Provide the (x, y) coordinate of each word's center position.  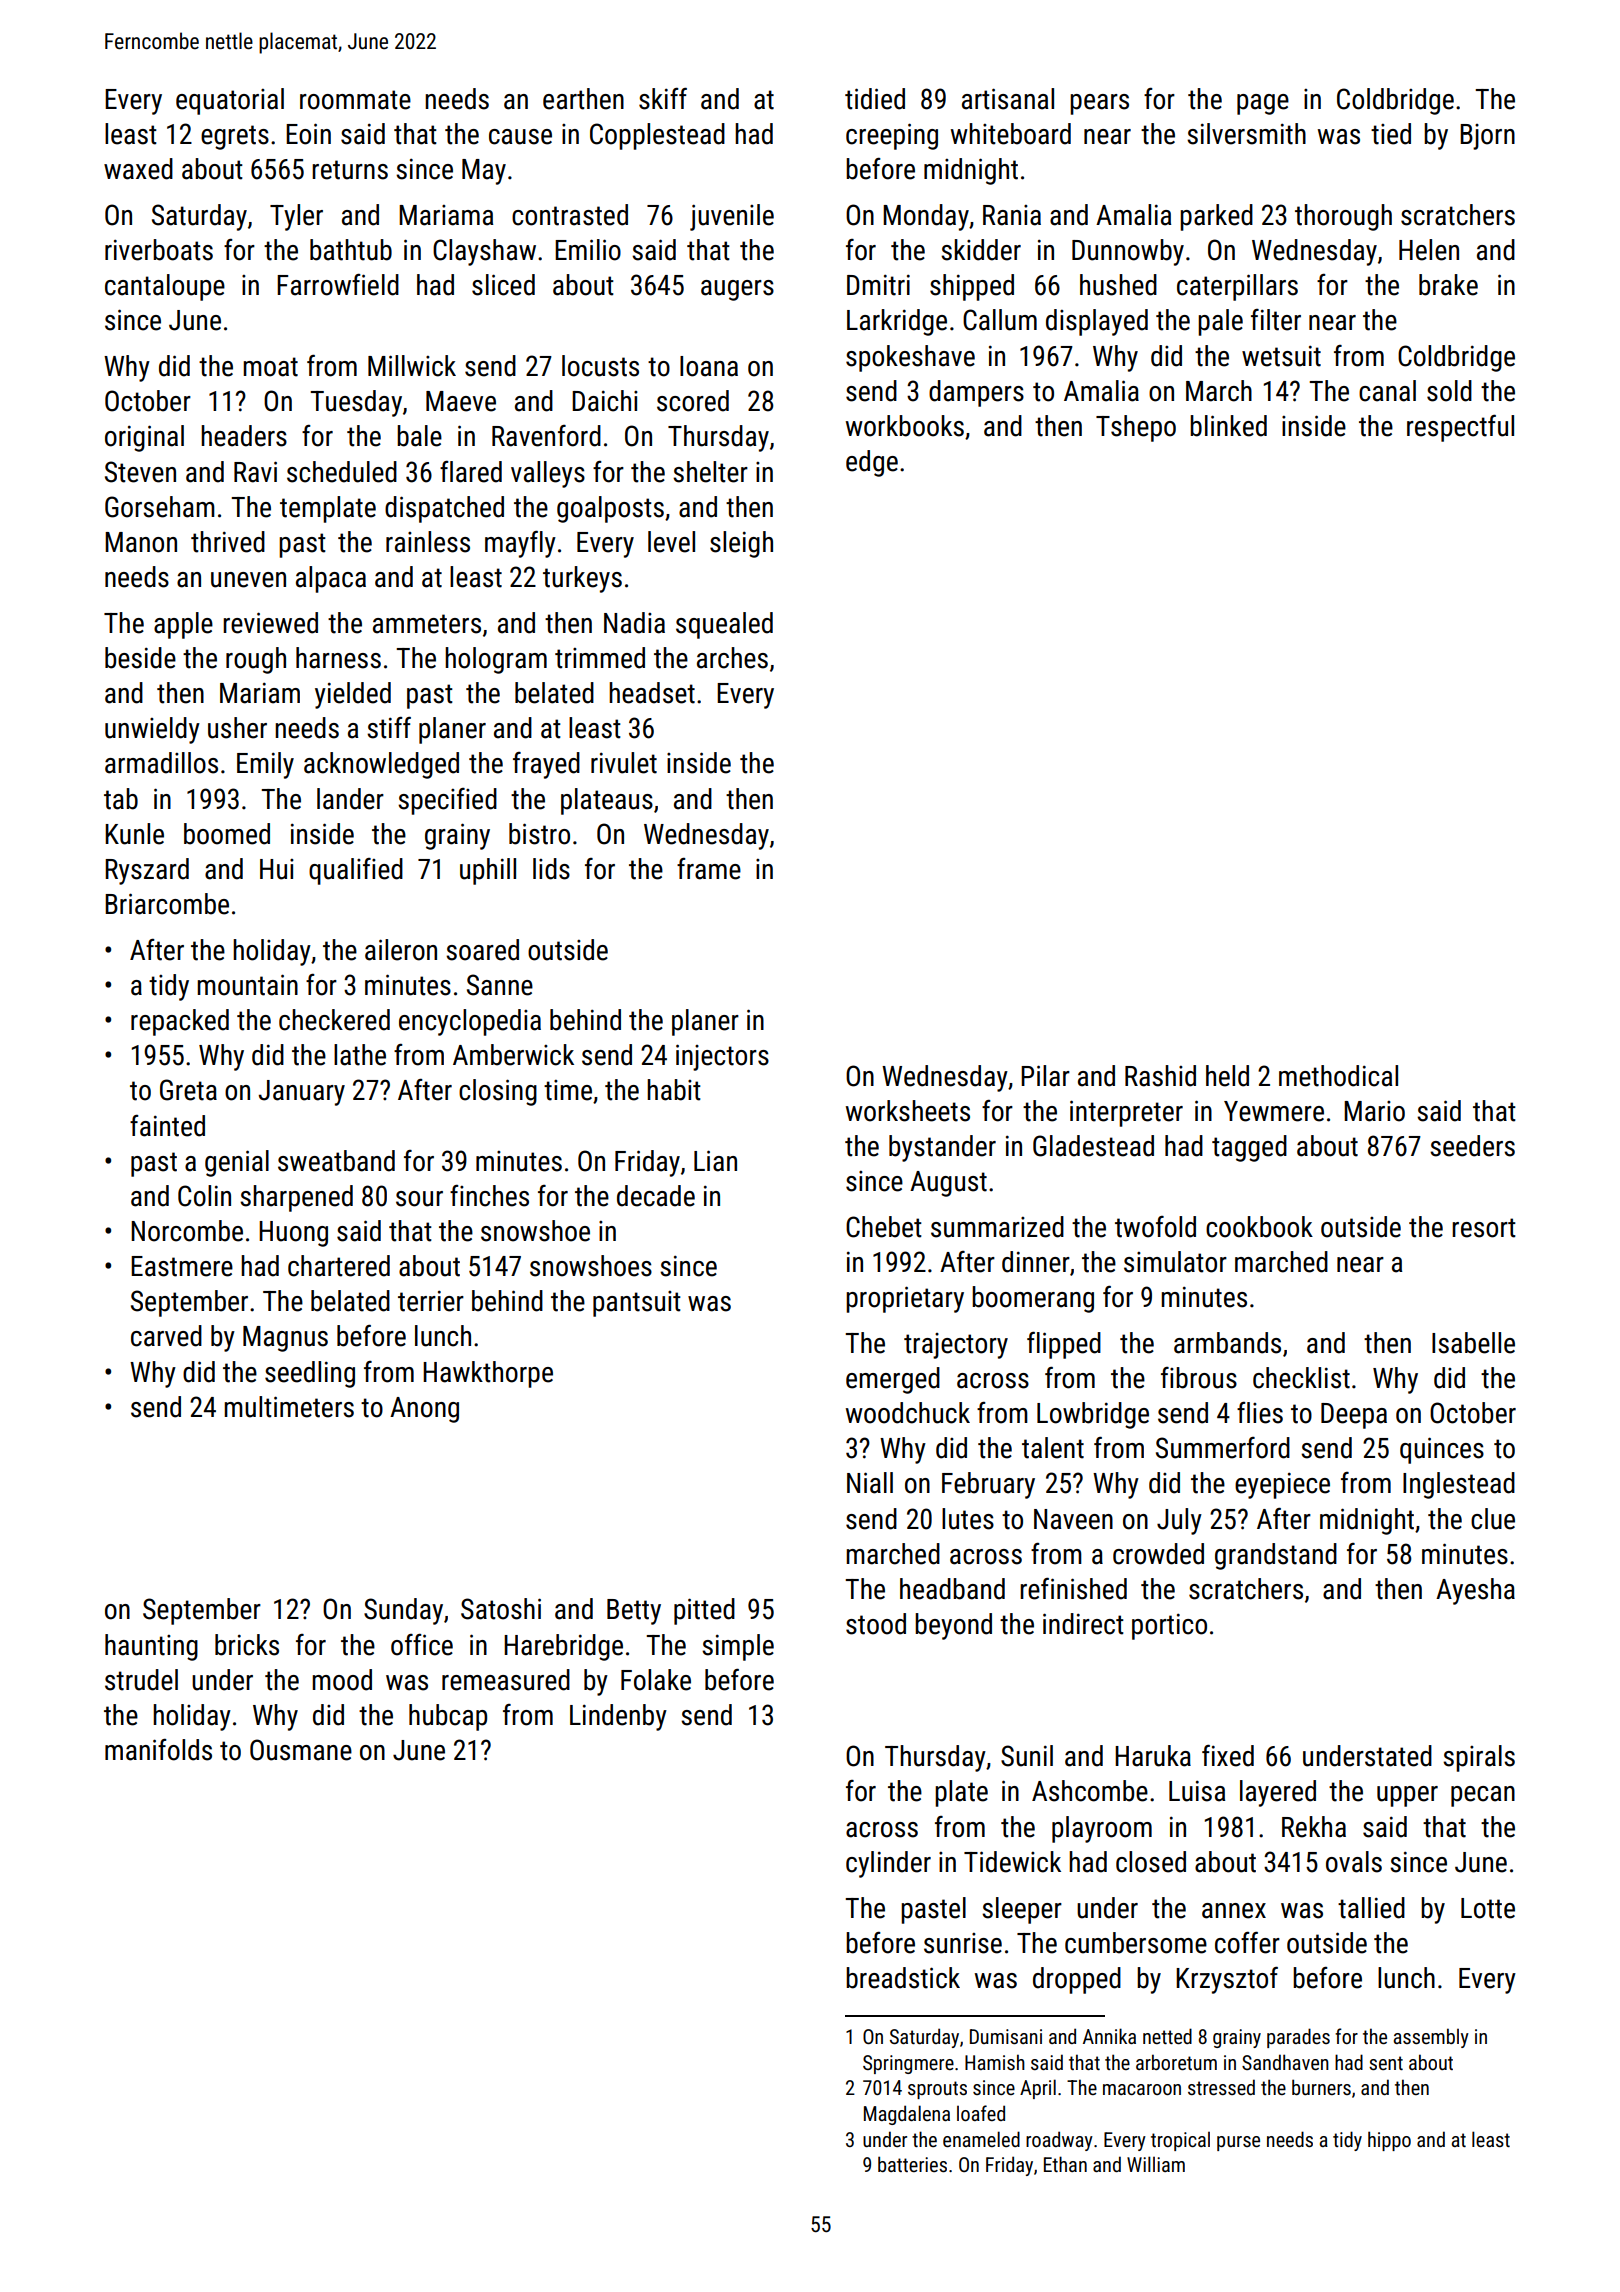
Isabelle (1473, 1343)
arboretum (1176, 2062)
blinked (1228, 426)
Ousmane (301, 1750)
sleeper (1022, 1910)
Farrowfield (338, 285)
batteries (912, 2164)
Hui (277, 869)
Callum (1000, 320)
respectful (1460, 428)
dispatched (444, 509)
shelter (710, 472)
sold (1449, 391)
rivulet (624, 763)
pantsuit (637, 1304)
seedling (310, 1374)
